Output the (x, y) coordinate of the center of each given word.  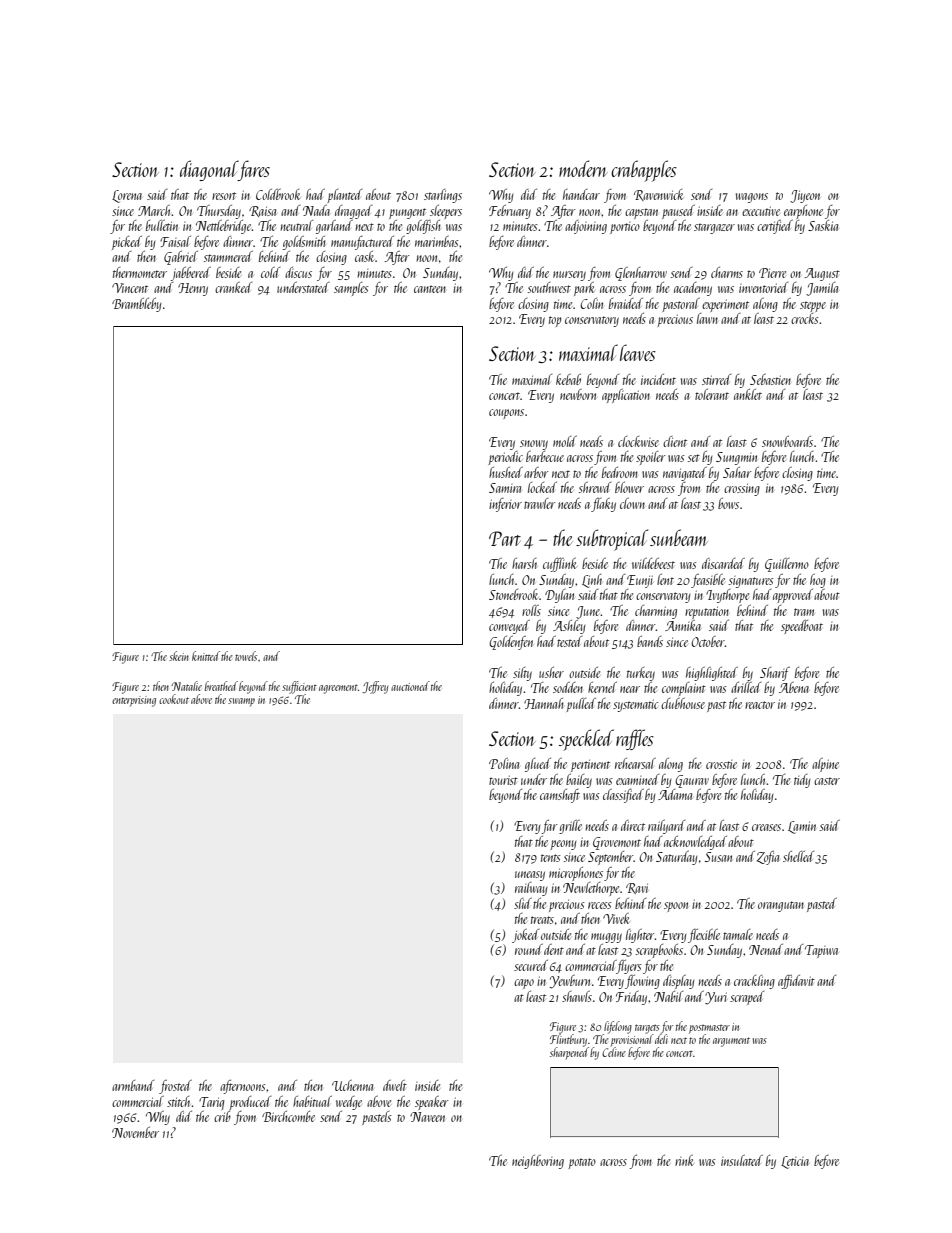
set (694, 458)
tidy (802, 781)
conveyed (509, 627)
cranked (233, 287)
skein (179, 656)
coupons (506, 414)
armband (133, 1085)
